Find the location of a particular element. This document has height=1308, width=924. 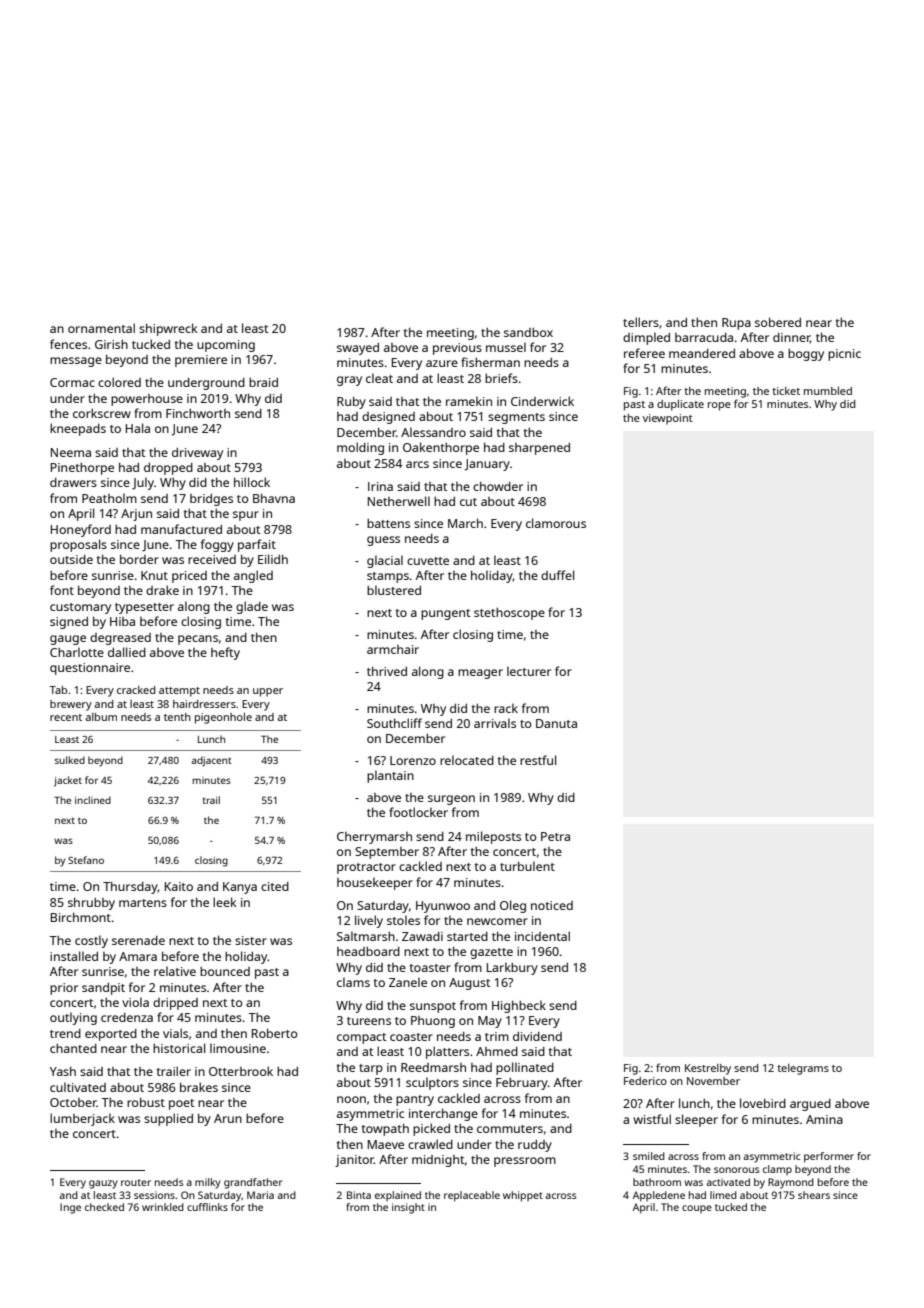

Petra is located at coordinates (555, 836).
